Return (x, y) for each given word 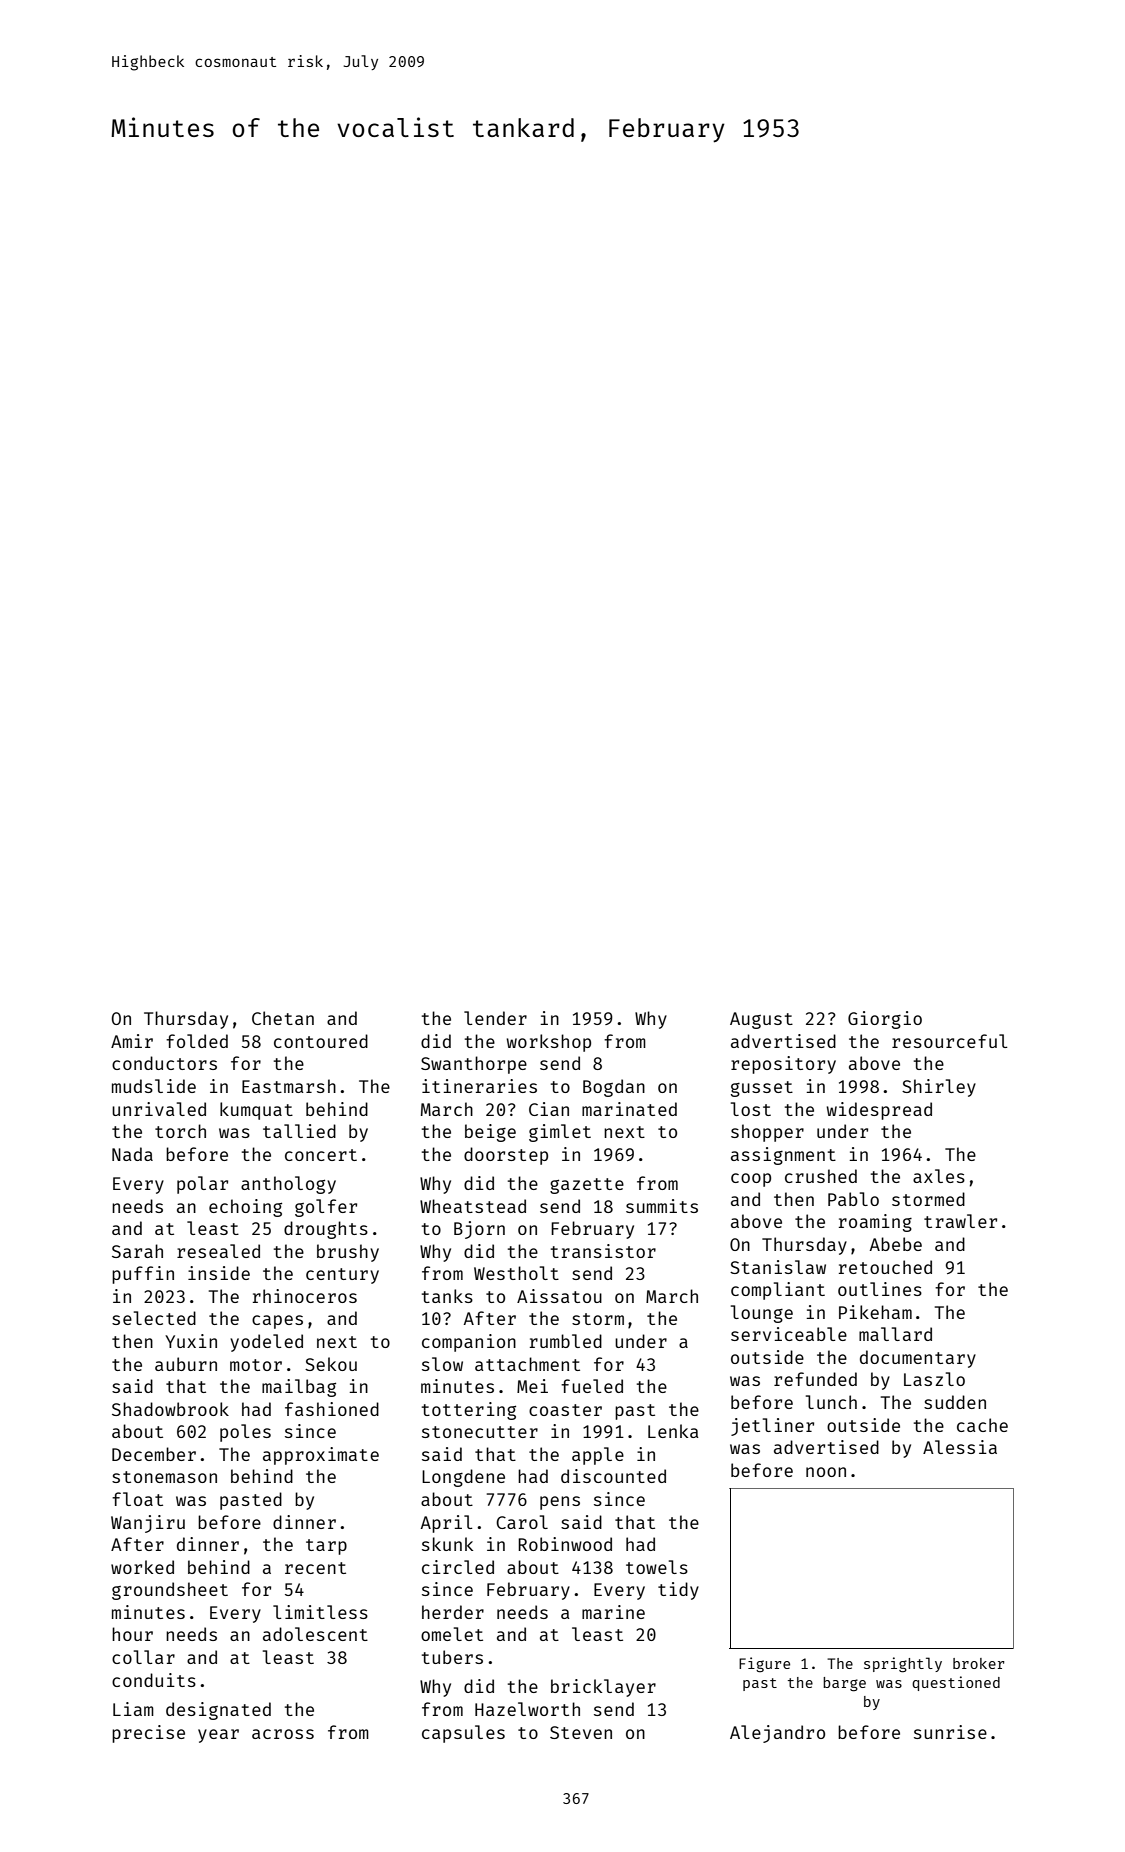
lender (495, 1018)
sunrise (950, 1732)
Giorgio (885, 1020)
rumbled (566, 1341)
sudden (955, 1402)
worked (142, 1567)
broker (978, 1663)
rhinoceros (305, 1296)
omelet (452, 1634)
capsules (463, 1734)
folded (197, 1041)
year (218, 1736)
